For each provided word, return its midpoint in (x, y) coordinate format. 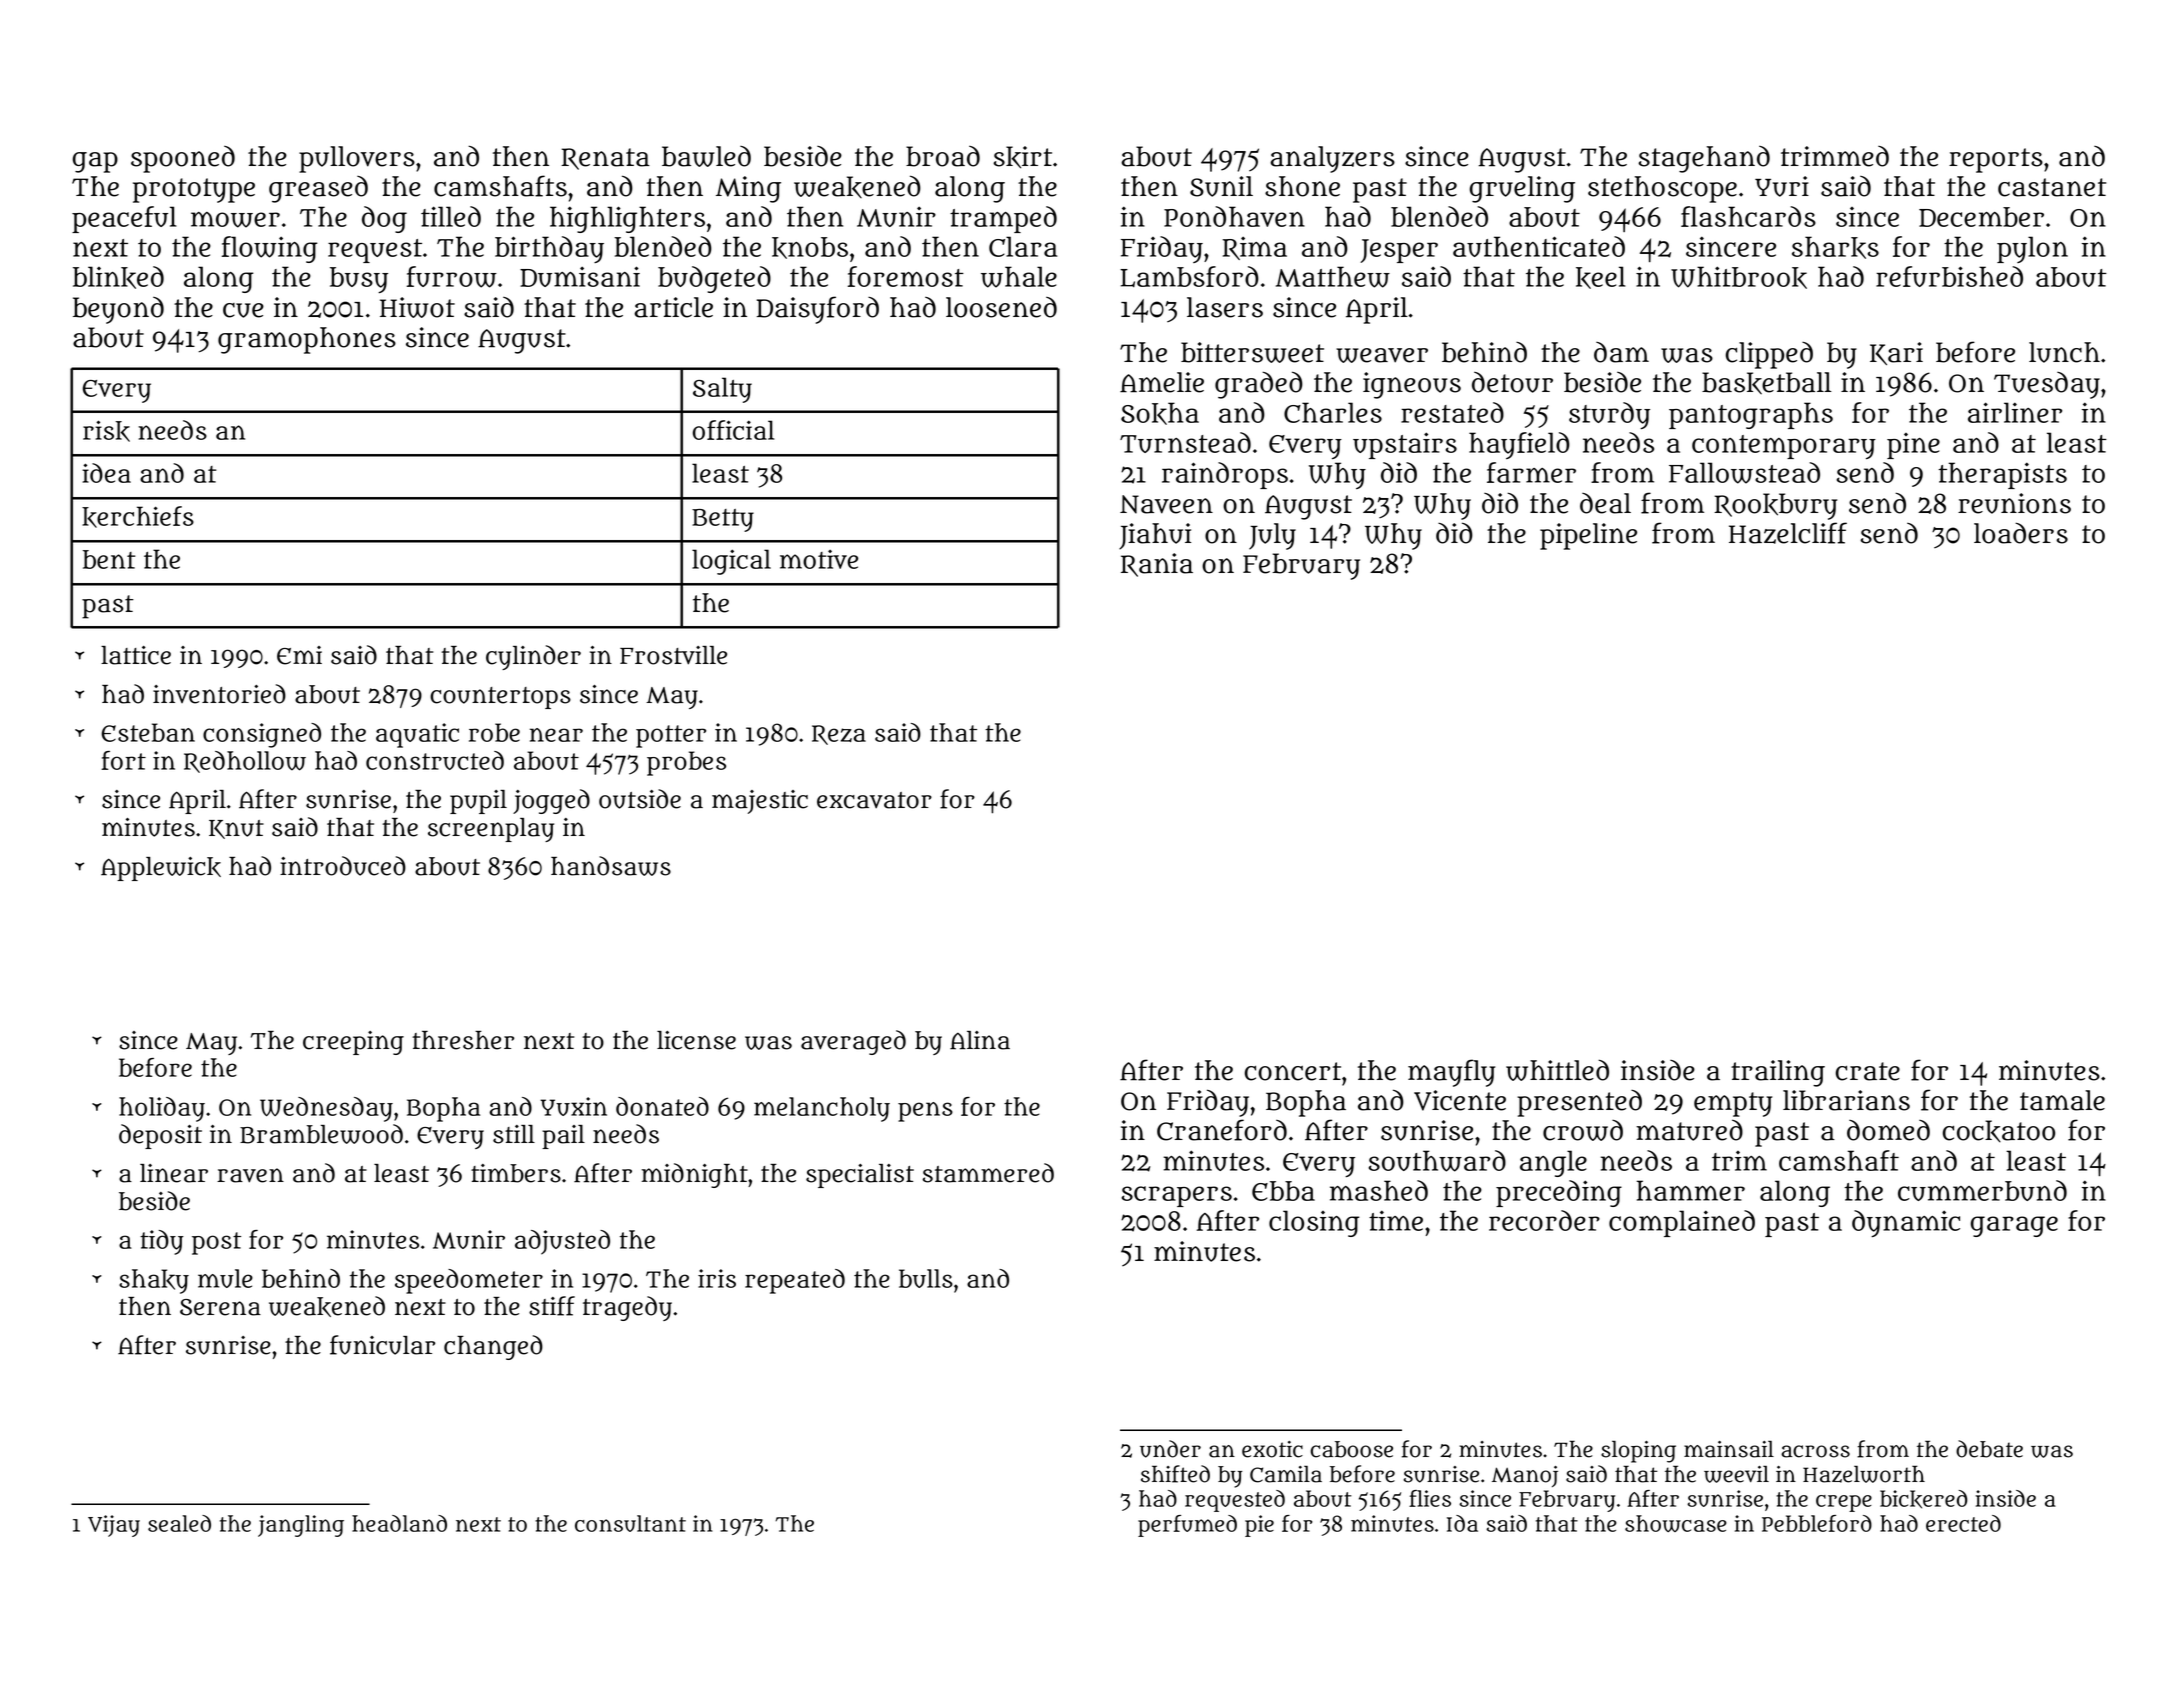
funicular (382, 1345)
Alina (980, 1040)
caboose (1352, 1449)
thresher (463, 1040)
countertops (500, 698)
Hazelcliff (1788, 533)
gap (95, 162)
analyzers (1332, 159)
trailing (1778, 1073)
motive (819, 559)
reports (1996, 160)
